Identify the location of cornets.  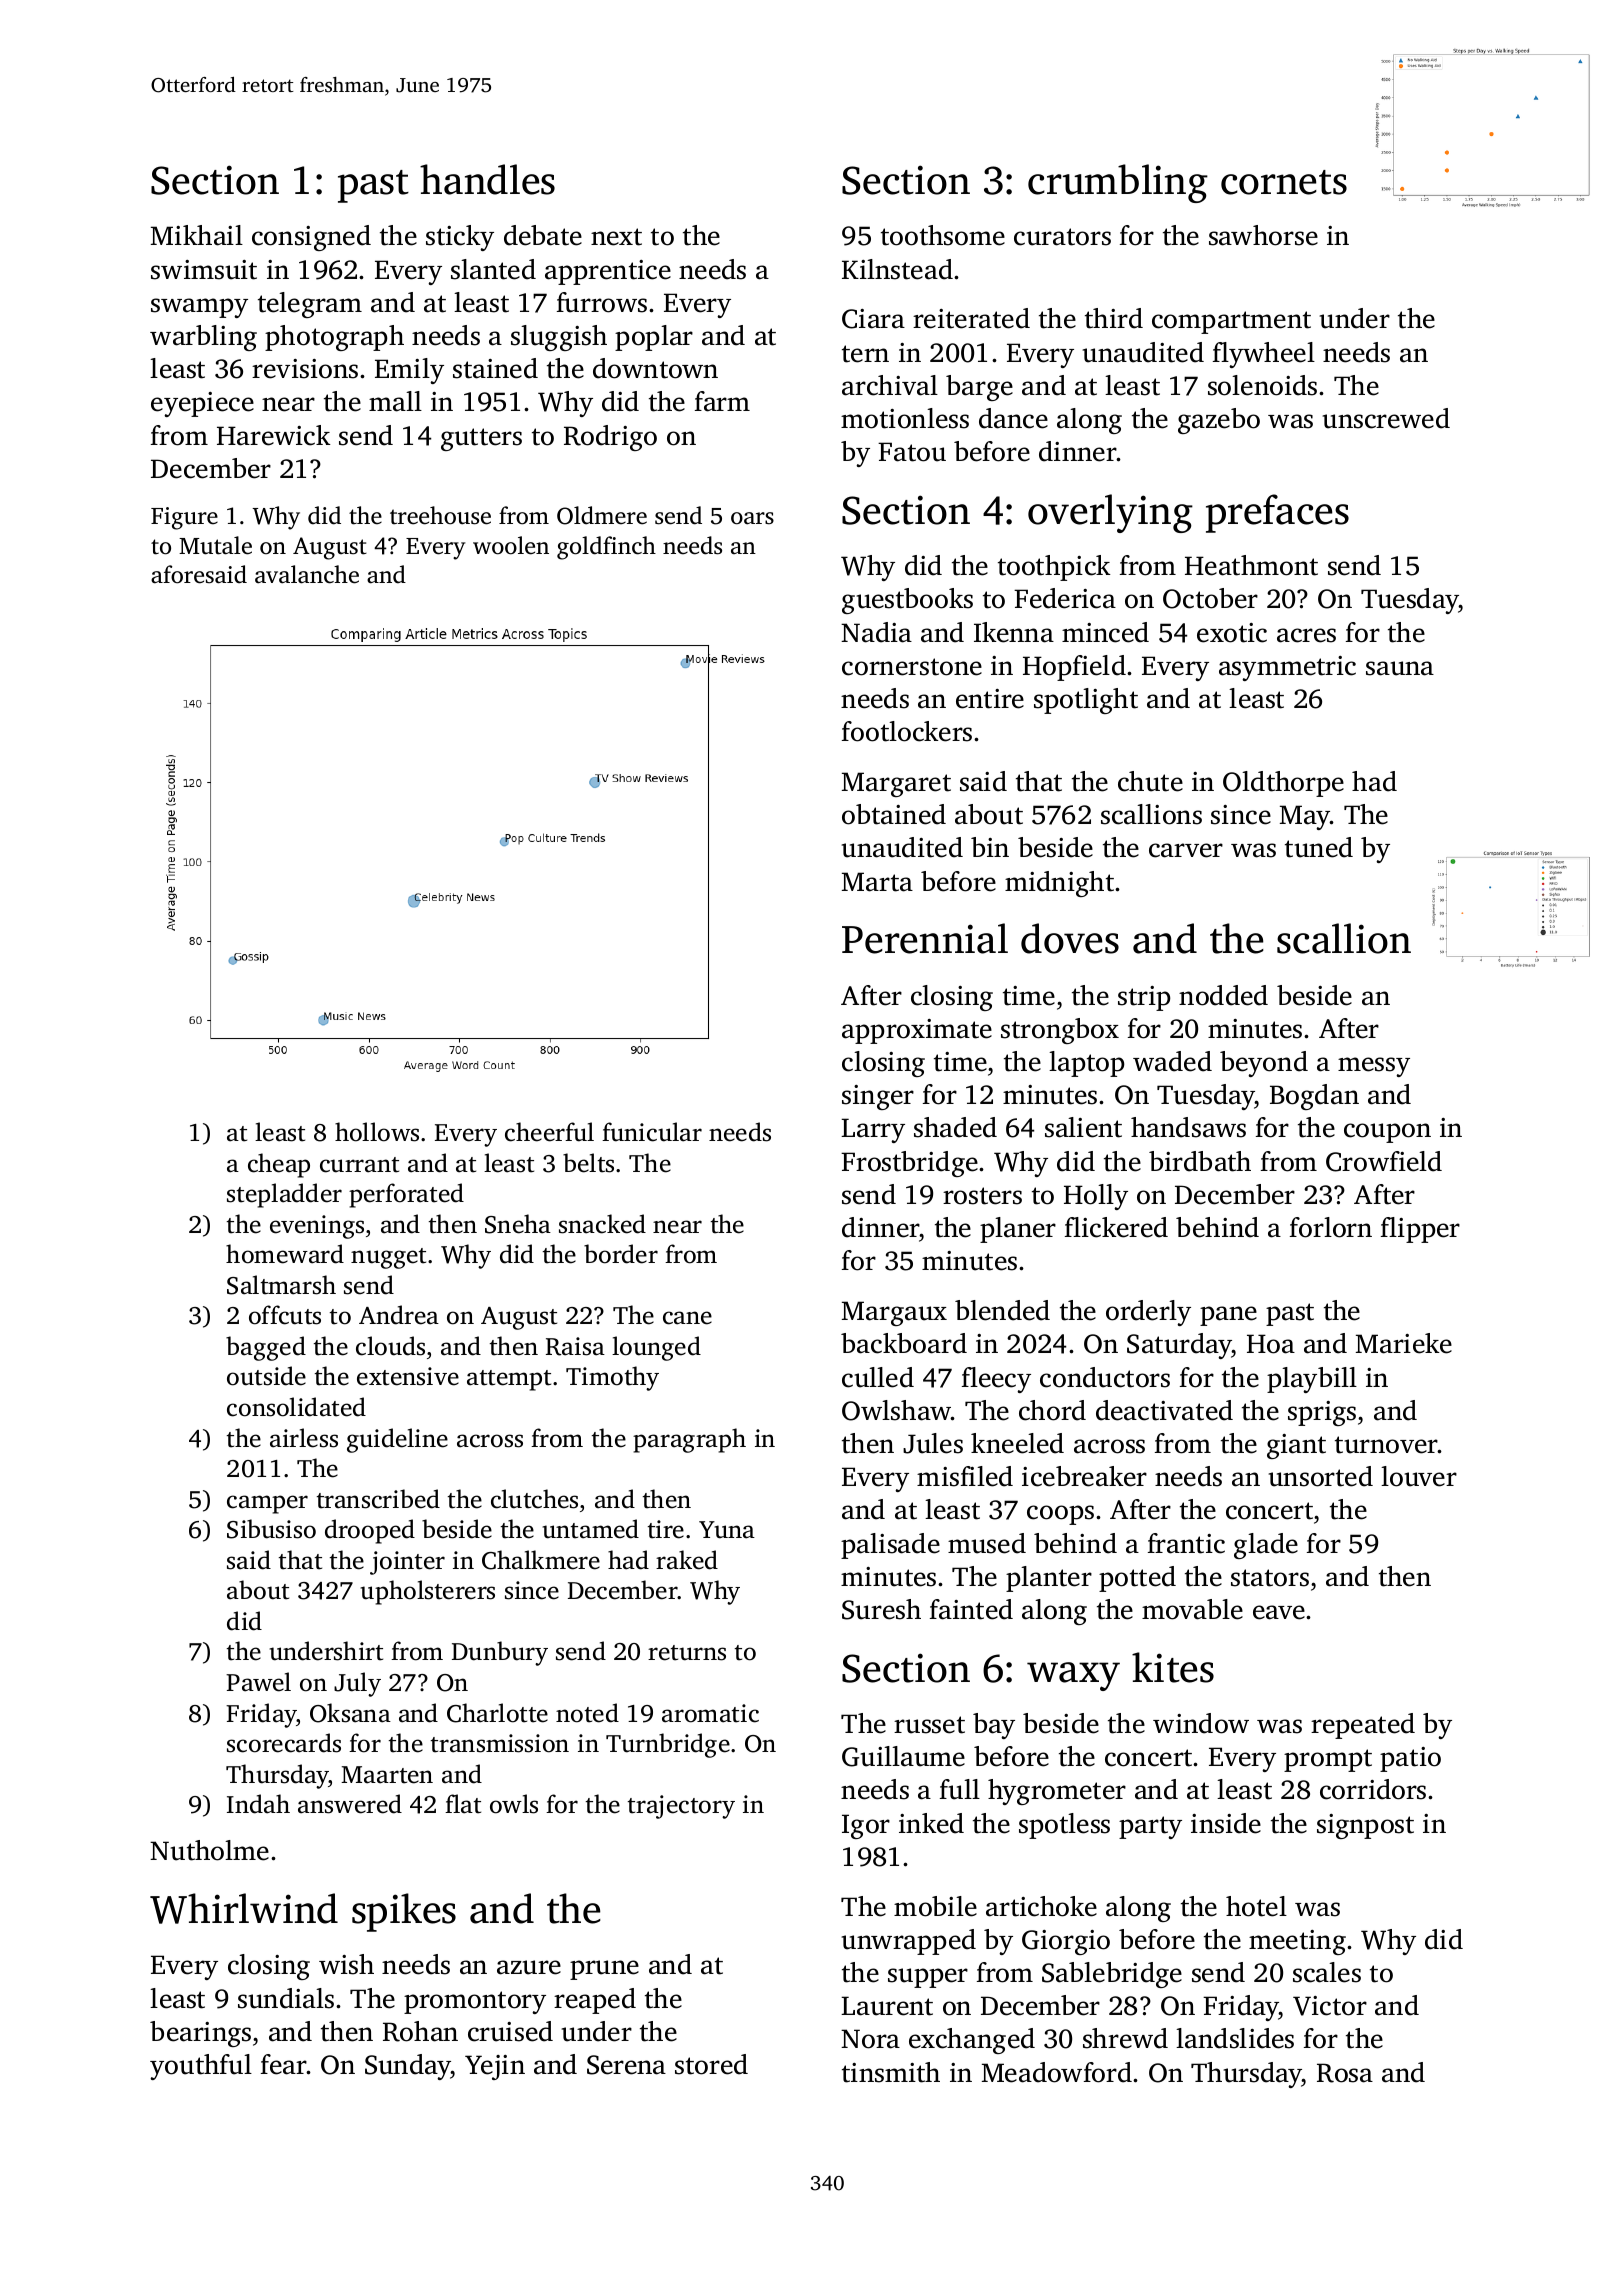
(1284, 182).
